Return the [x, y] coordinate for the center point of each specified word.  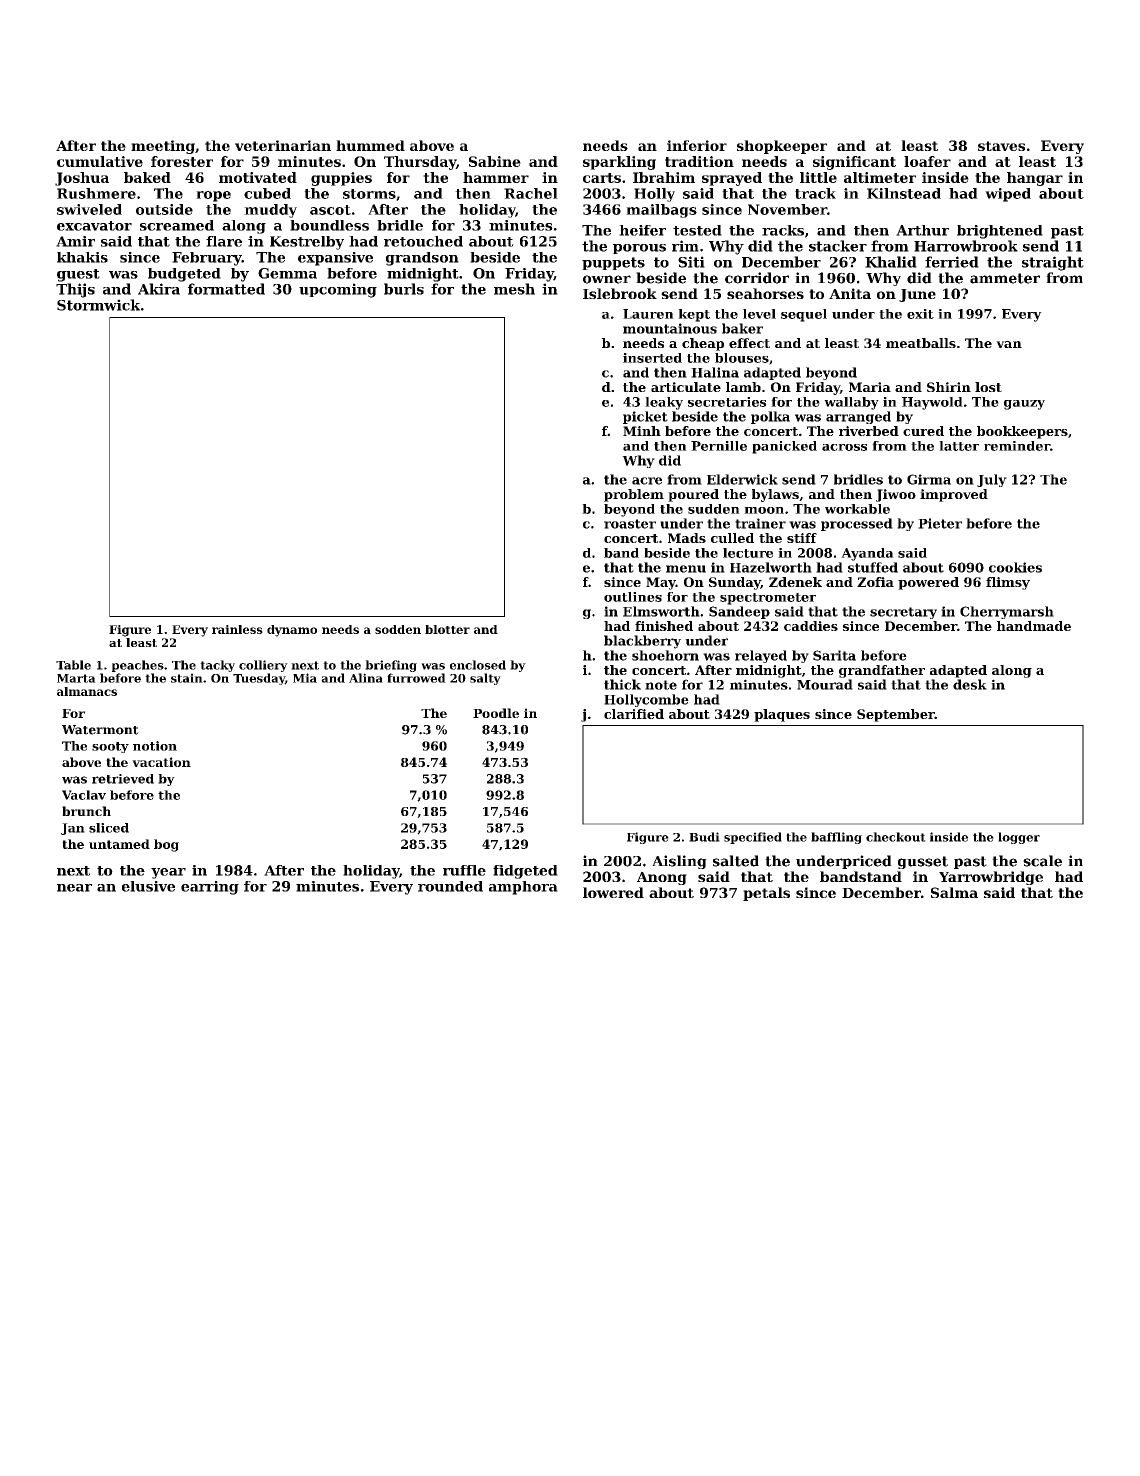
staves [1001, 146]
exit [920, 314]
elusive [148, 886]
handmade [1034, 626]
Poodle [496, 713]
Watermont [100, 730]
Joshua [82, 179]
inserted [652, 358]
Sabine [495, 161]
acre [647, 481]
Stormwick [98, 305]
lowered [613, 892]
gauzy [1024, 405]
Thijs [75, 290]
